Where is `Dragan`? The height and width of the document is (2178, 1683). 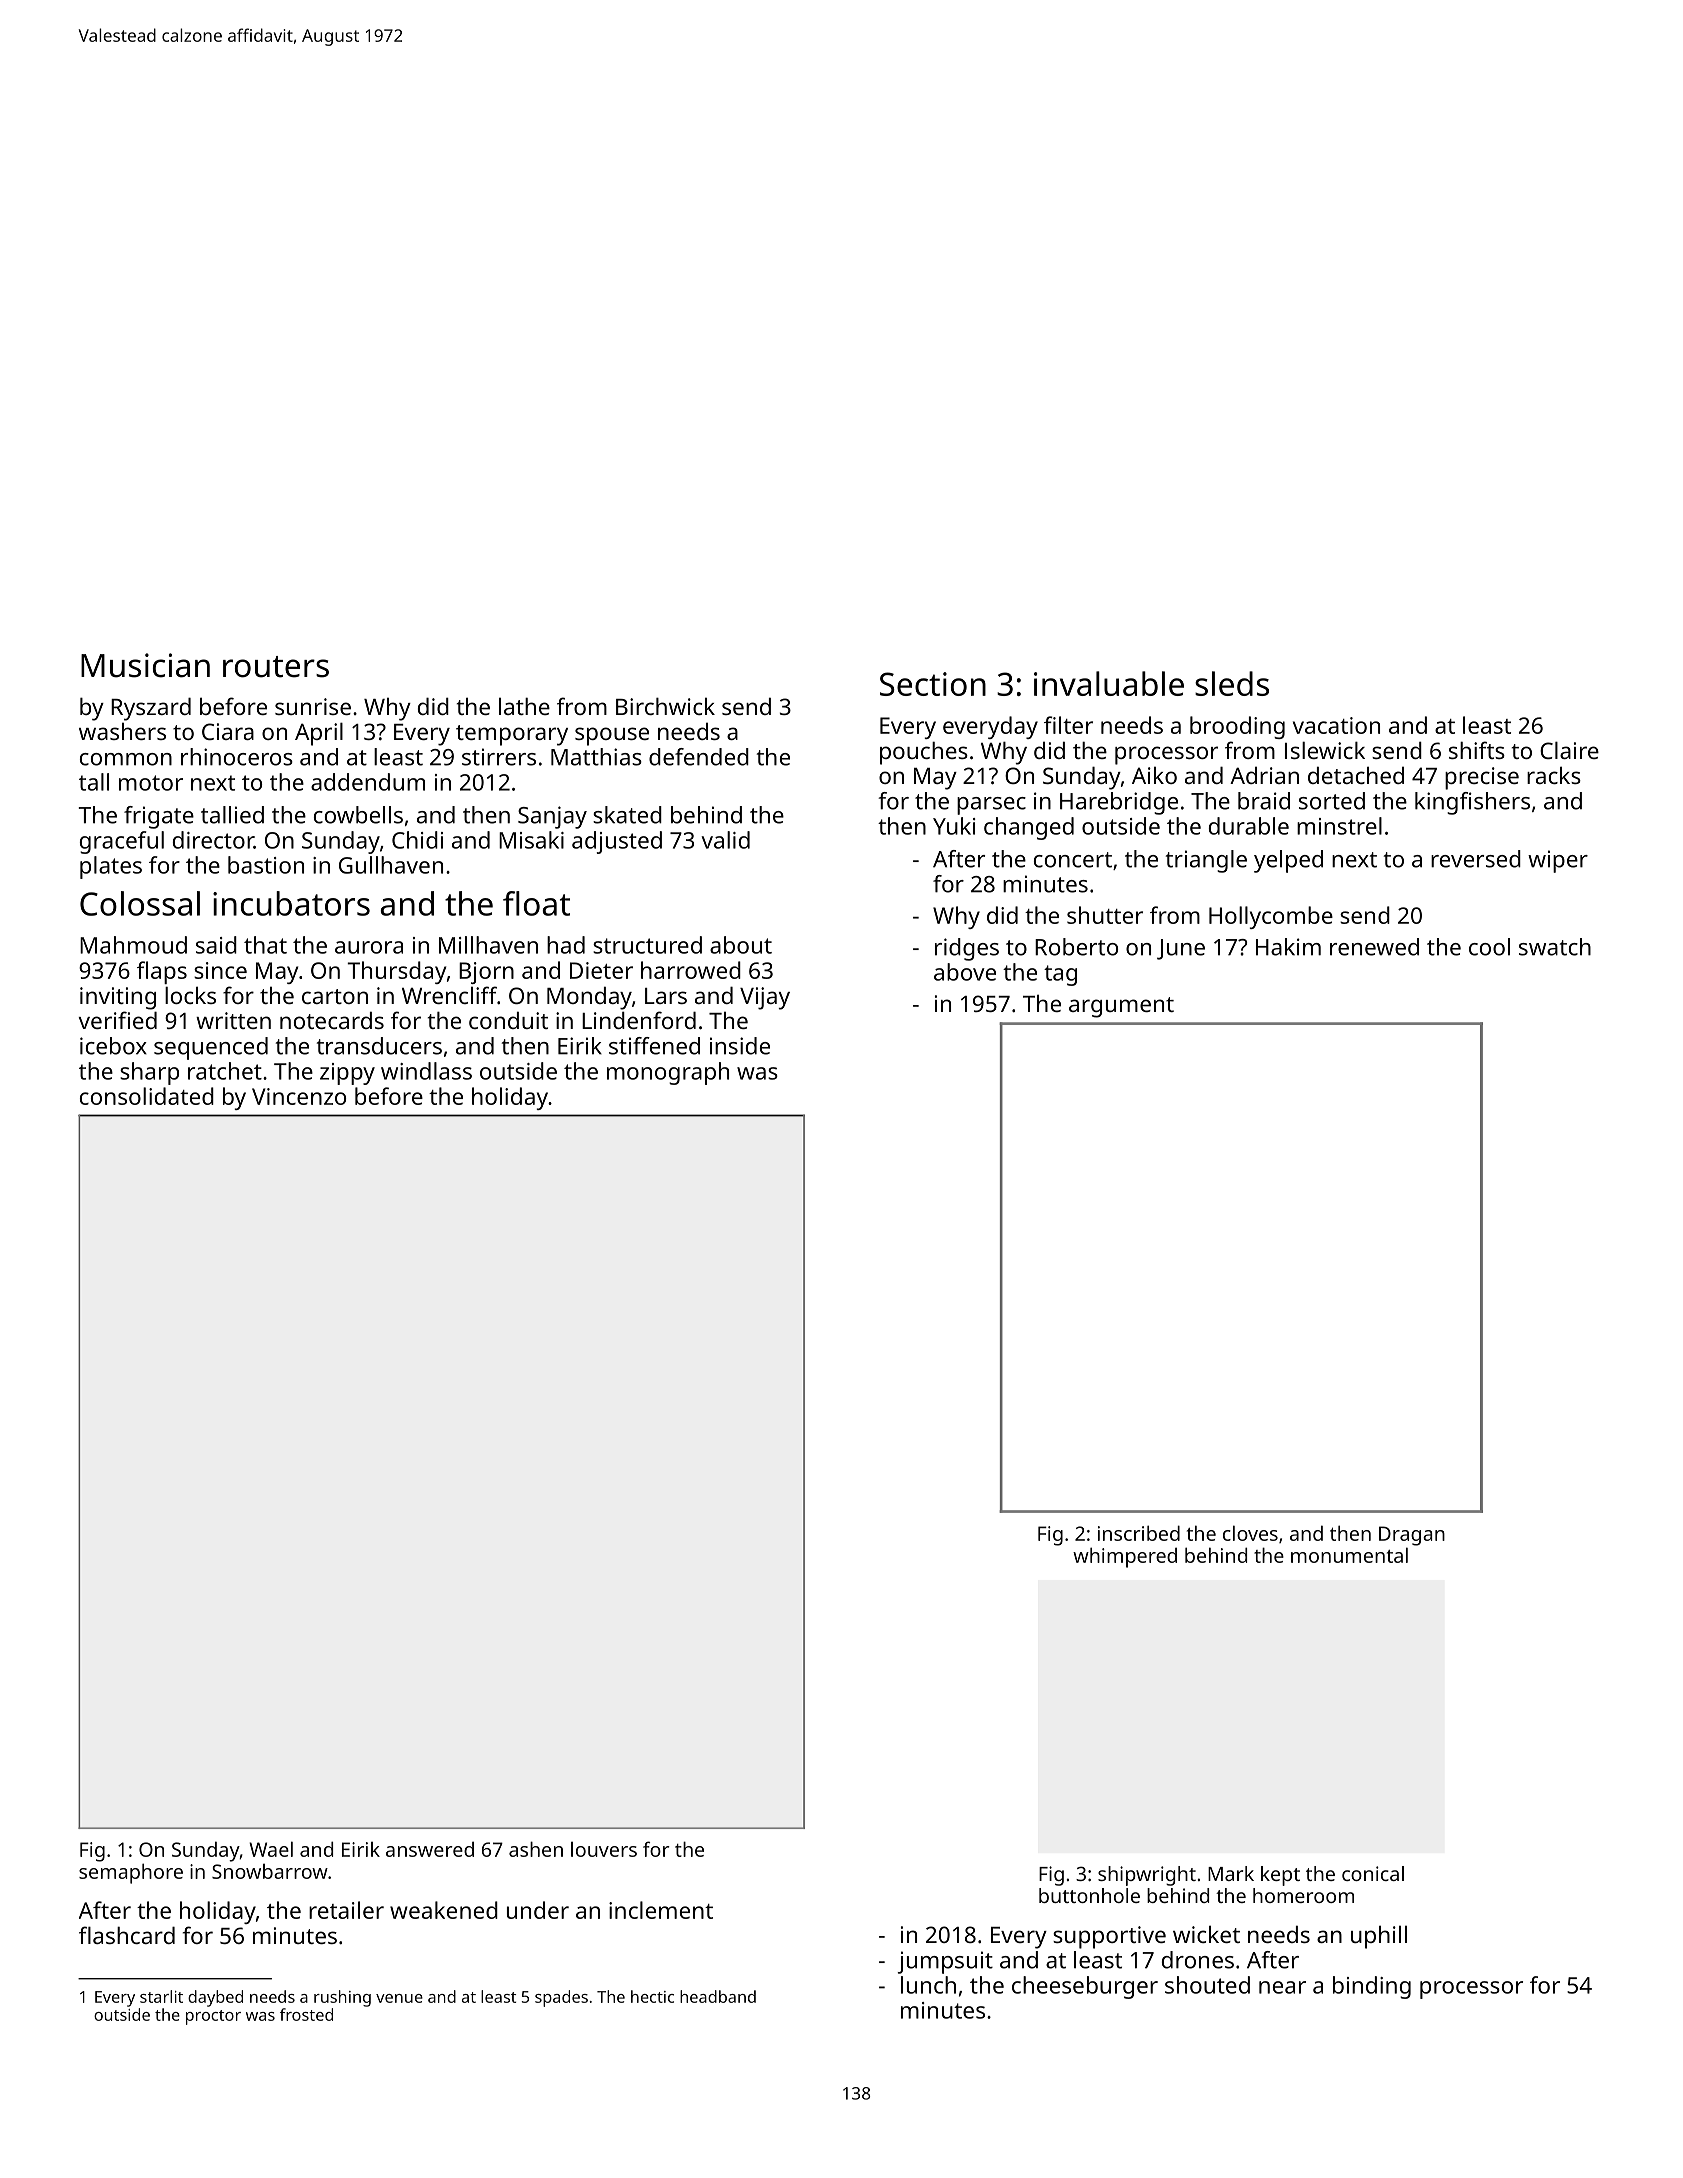 Dragan is located at coordinates (1412, 1536).
